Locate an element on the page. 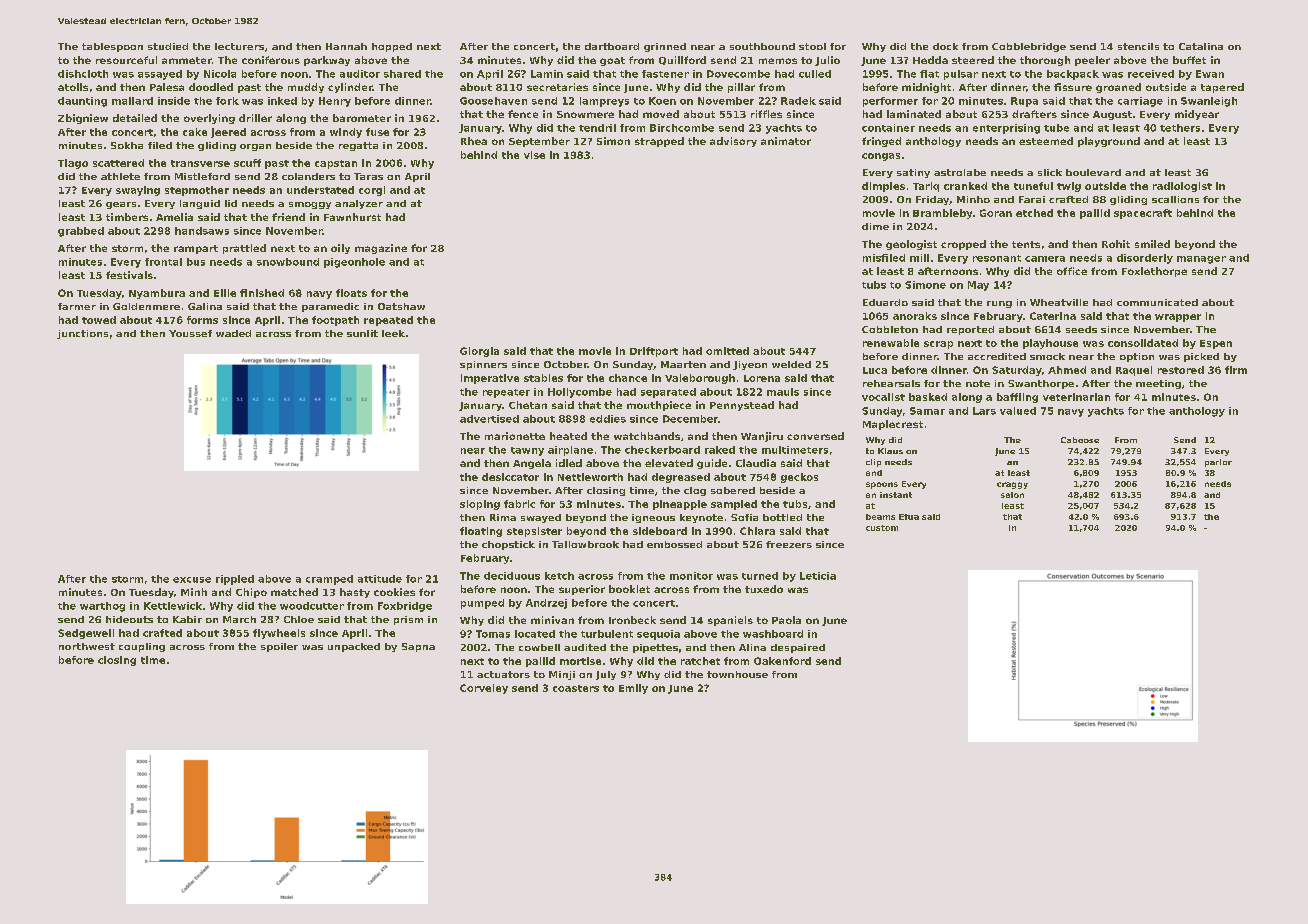 This document has width=1308, height=924. corgi is located at coordinates (372, 191).
